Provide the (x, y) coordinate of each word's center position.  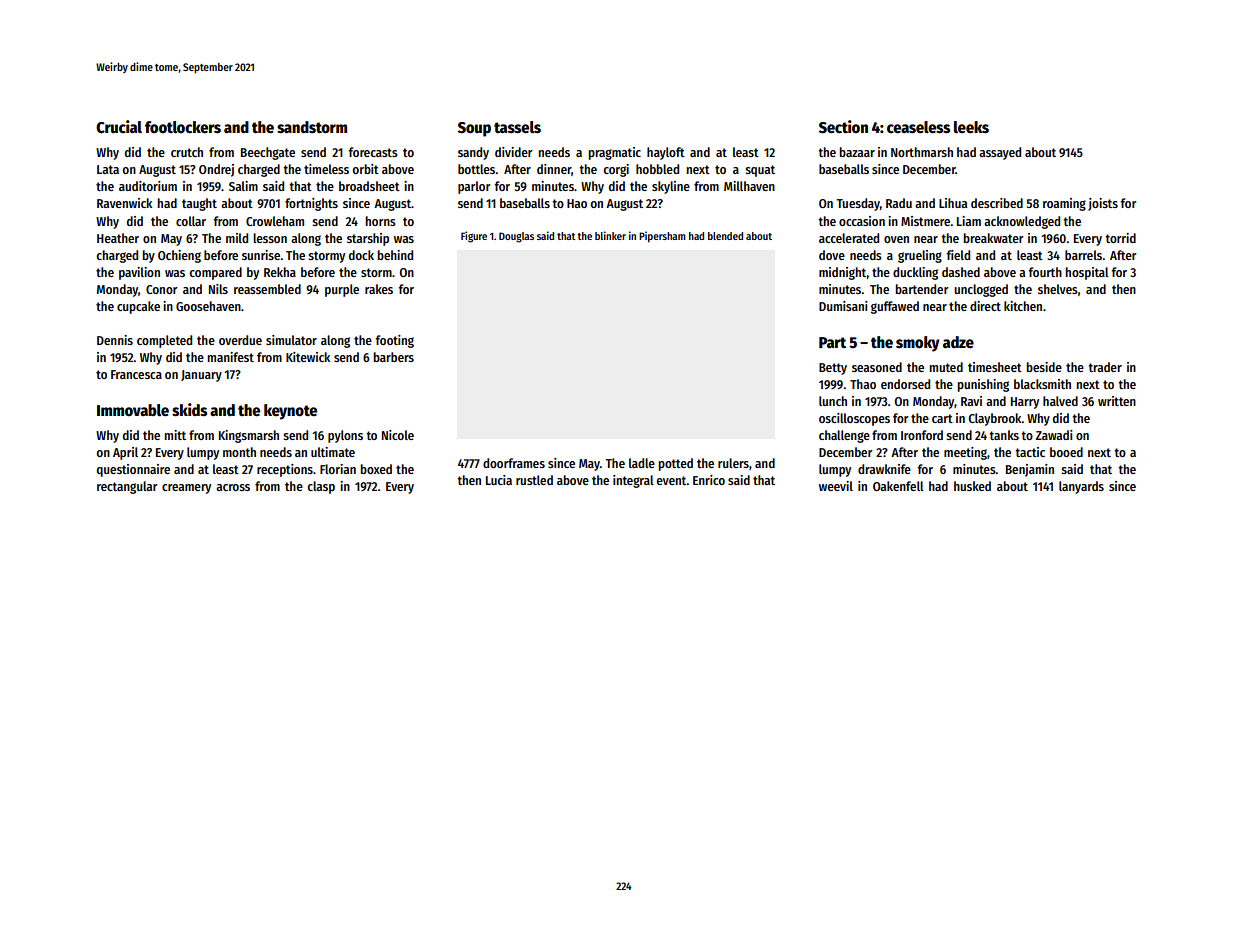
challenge (844, 436)
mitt (175, 435)
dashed (961, 272)
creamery (186, 489)
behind (395, 255)
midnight (843, 273)
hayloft (666, 153)
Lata (108, 169)
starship (368, 239)
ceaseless (918, 127)
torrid (1120, 238)
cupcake (138, 307)
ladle (642, 463)
